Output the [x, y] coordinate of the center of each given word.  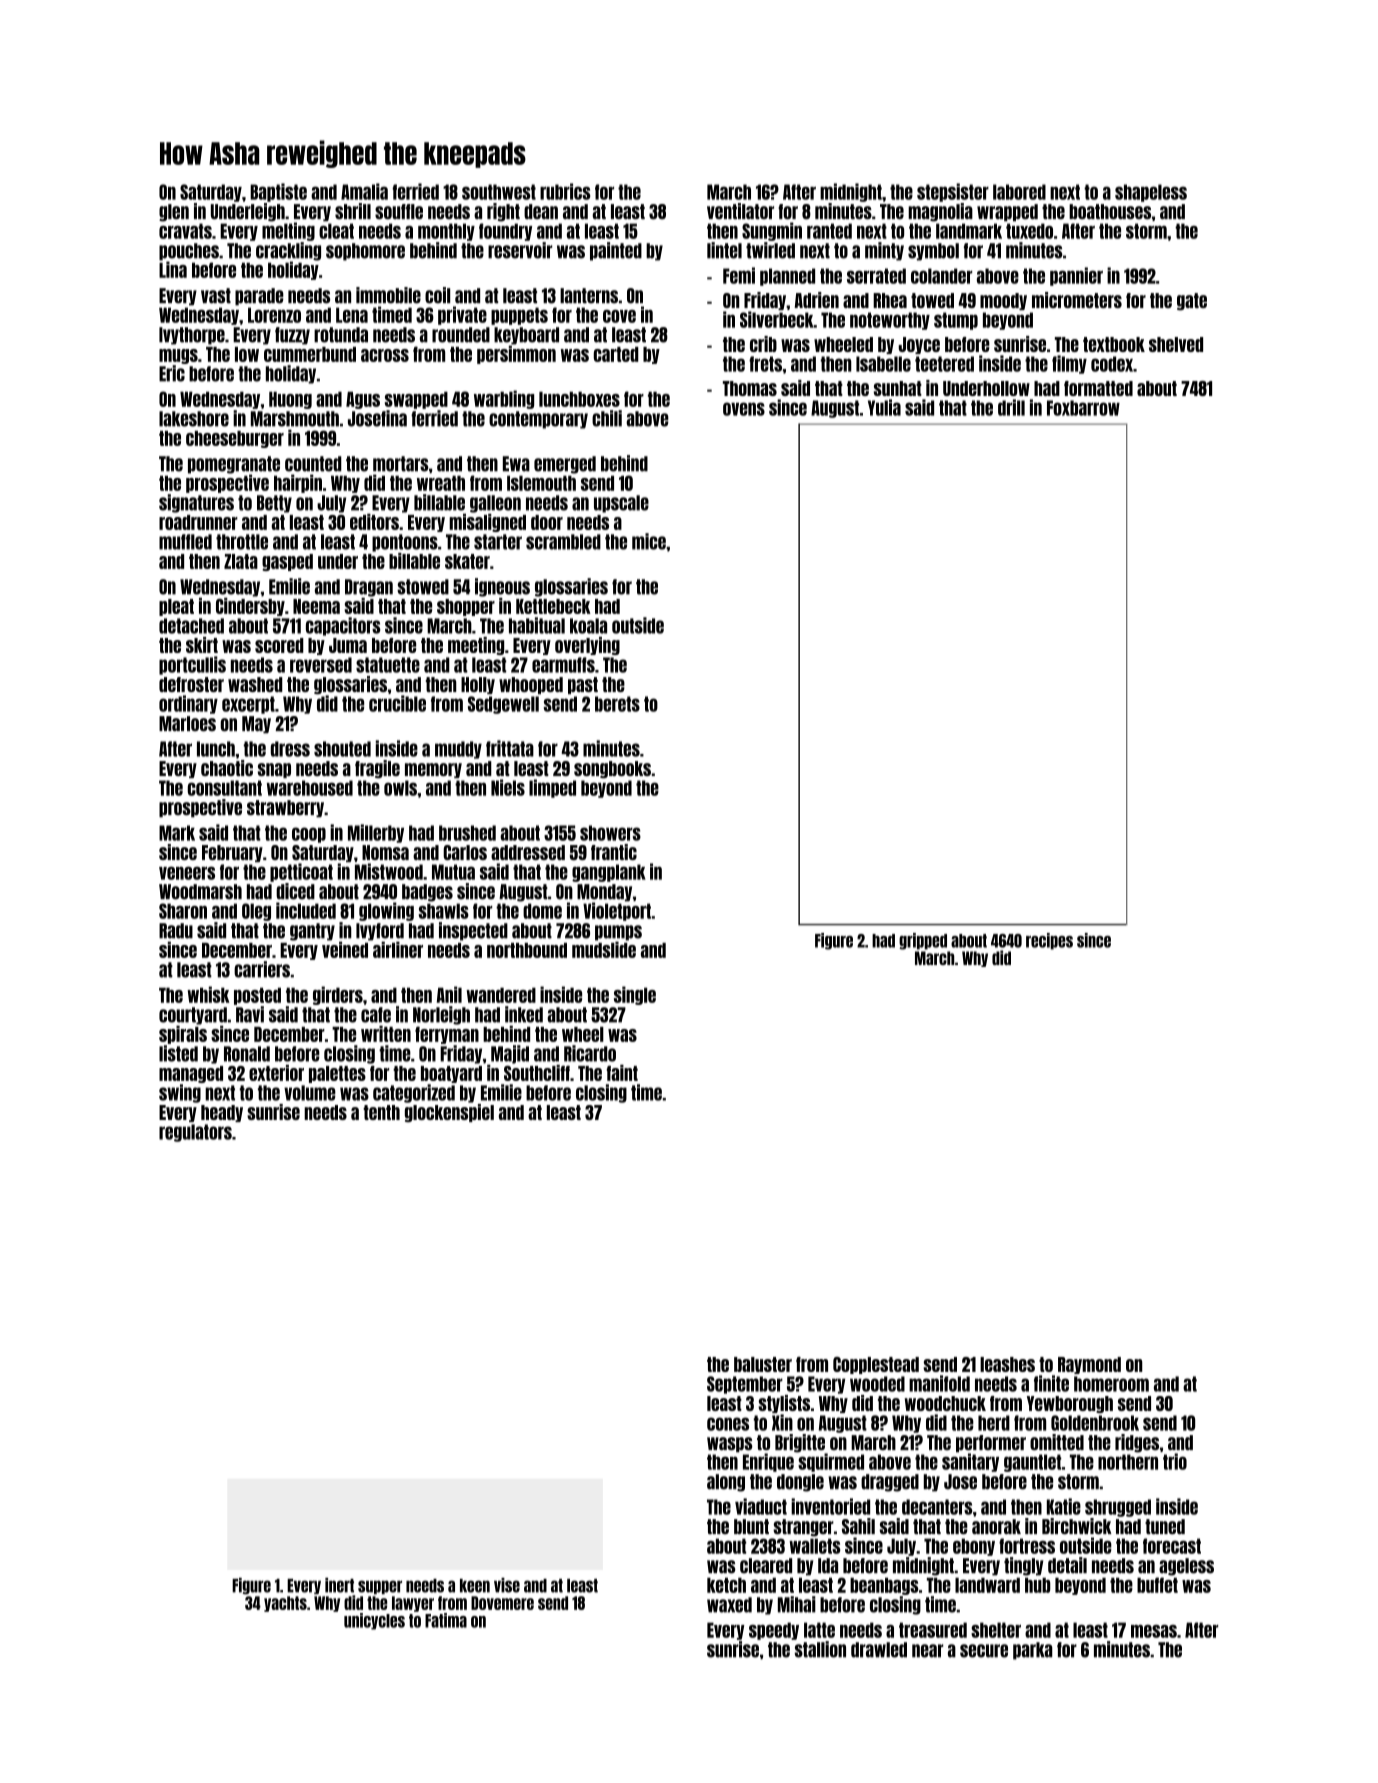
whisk [208, 994]
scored [279, 645]
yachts [285, 1604]
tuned [1165, 1527]
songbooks [612, 770]
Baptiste [278, 192]
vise [507, 1585]
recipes [1049, 941]
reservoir [520, 250]
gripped [923, 941]
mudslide [604, 949]
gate [1192, 302]
